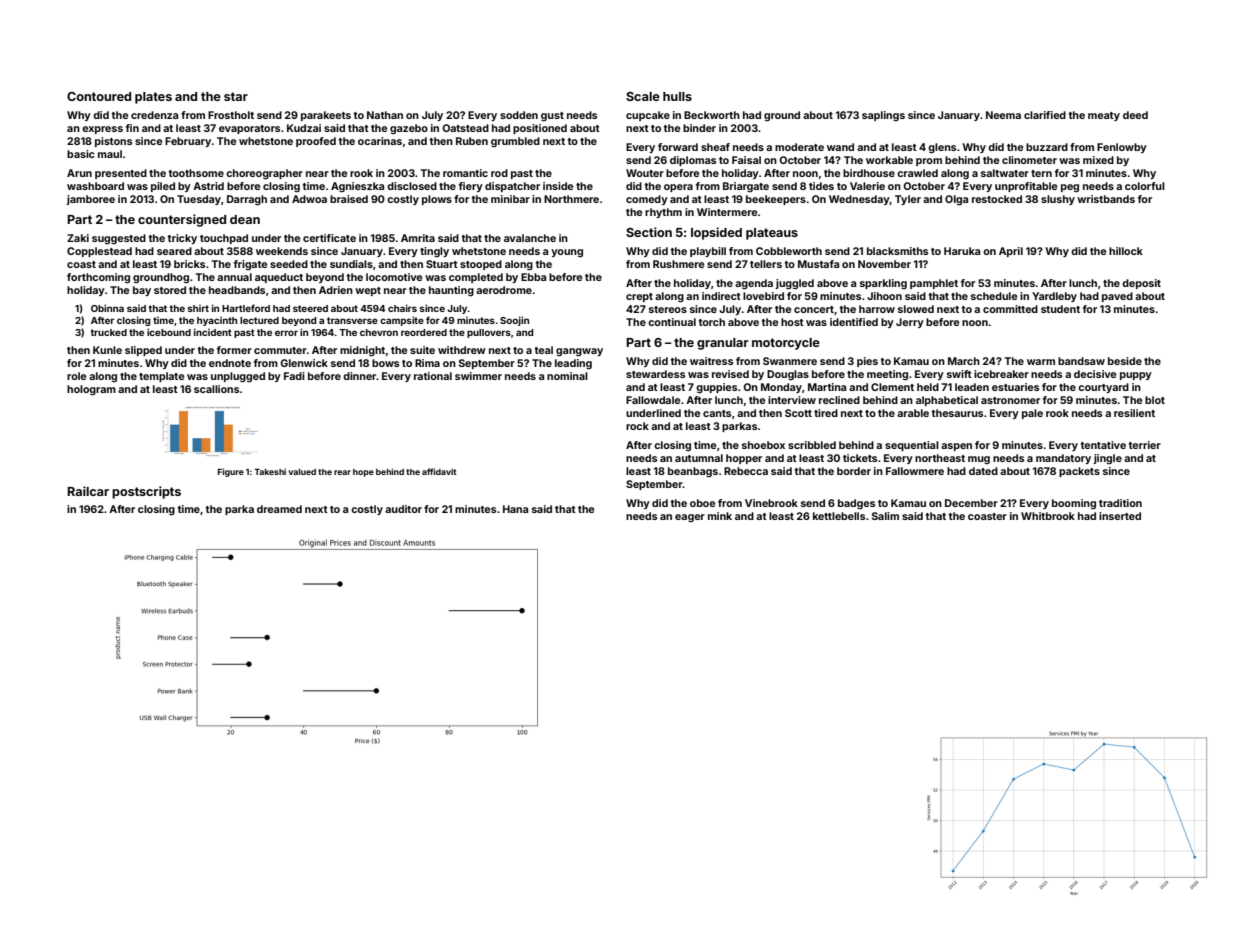 Image resolution: width=1233 pixels, height=952 pixels. What do you see at coordinates (439, 471) in the screenshot?
I see `affidavit` at bounding box center [439, 471].
